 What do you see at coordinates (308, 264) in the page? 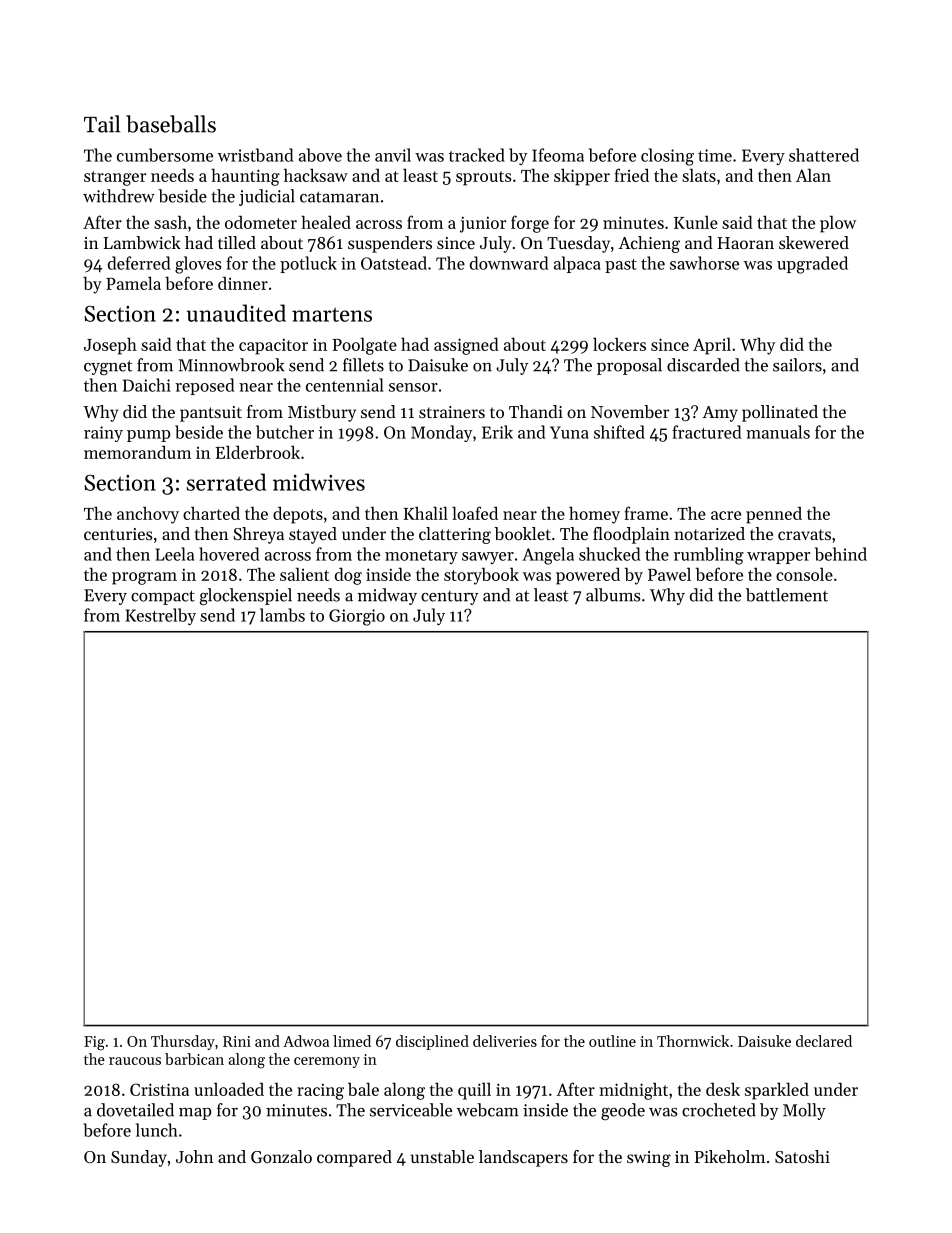
I see `potluck` at bounding box center [308, 264].
